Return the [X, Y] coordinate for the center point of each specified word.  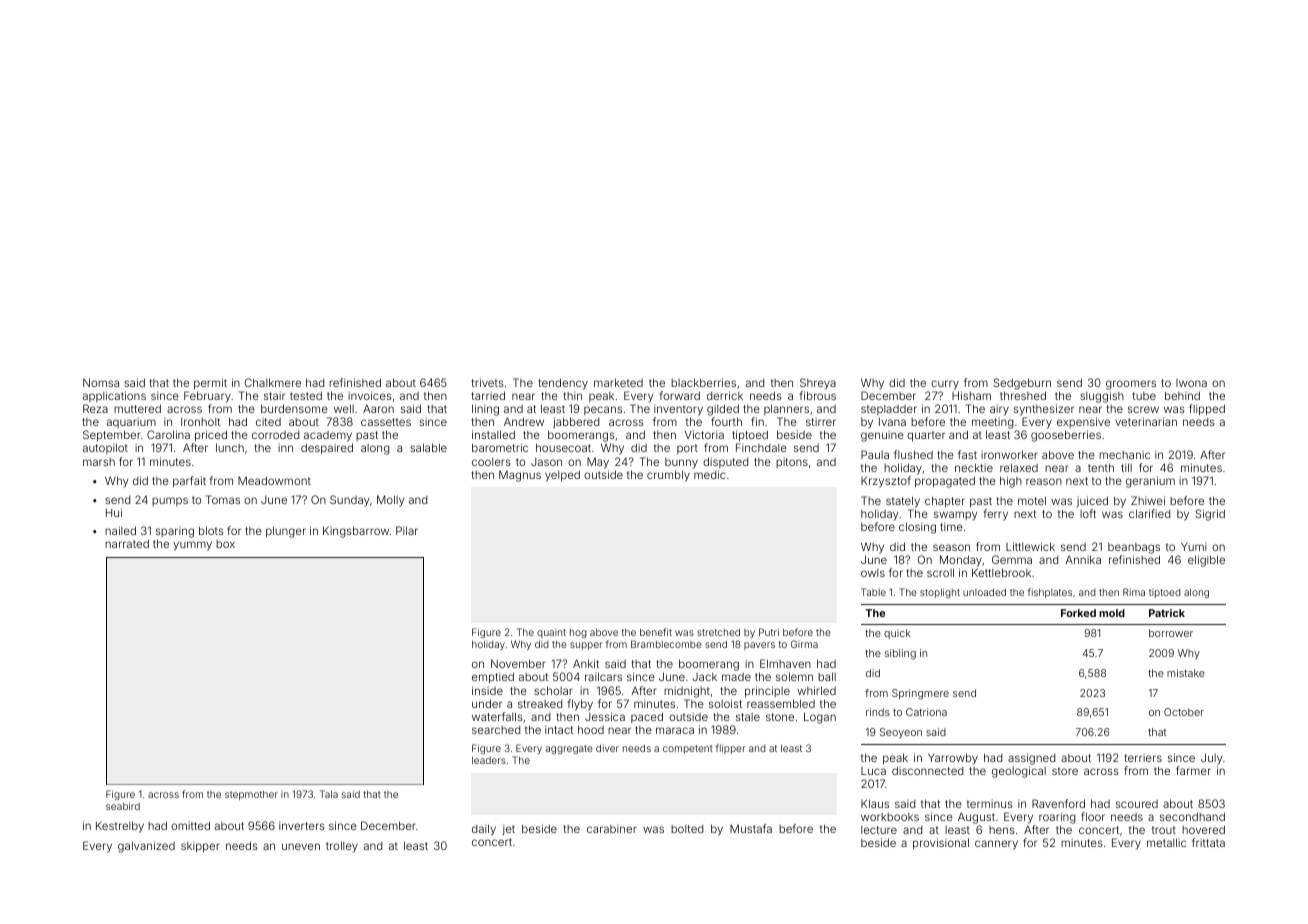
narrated [127, 543]
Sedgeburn [1022, 384]
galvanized [146, 847]
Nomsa [101, 382]
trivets [488, 382]
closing [917, 528]
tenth [1101, 467]
